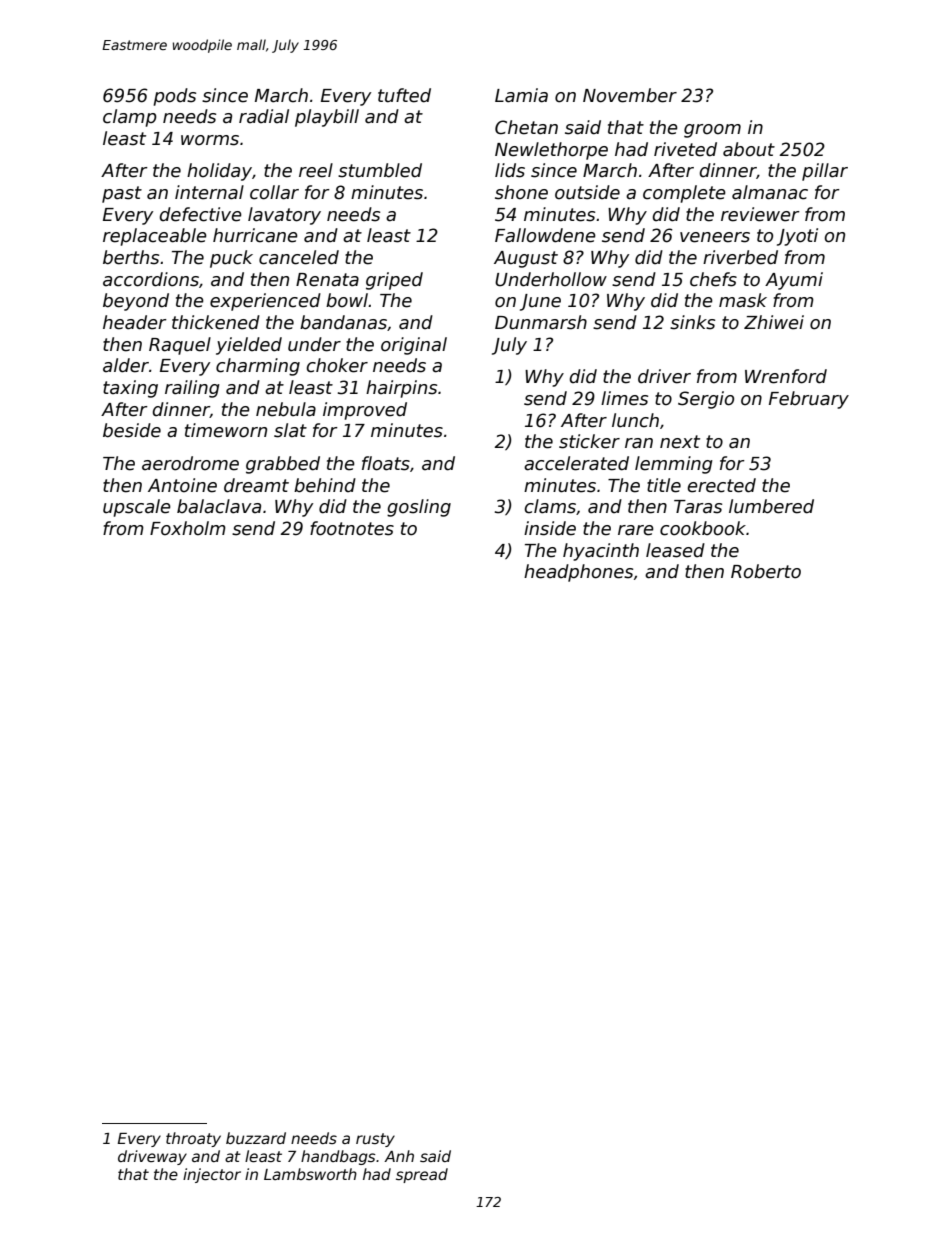 This screenshot has height=1233, width=952. Describe the element at coordinates (521, 95) in the screenshot. I see `Lamia` at that location.
